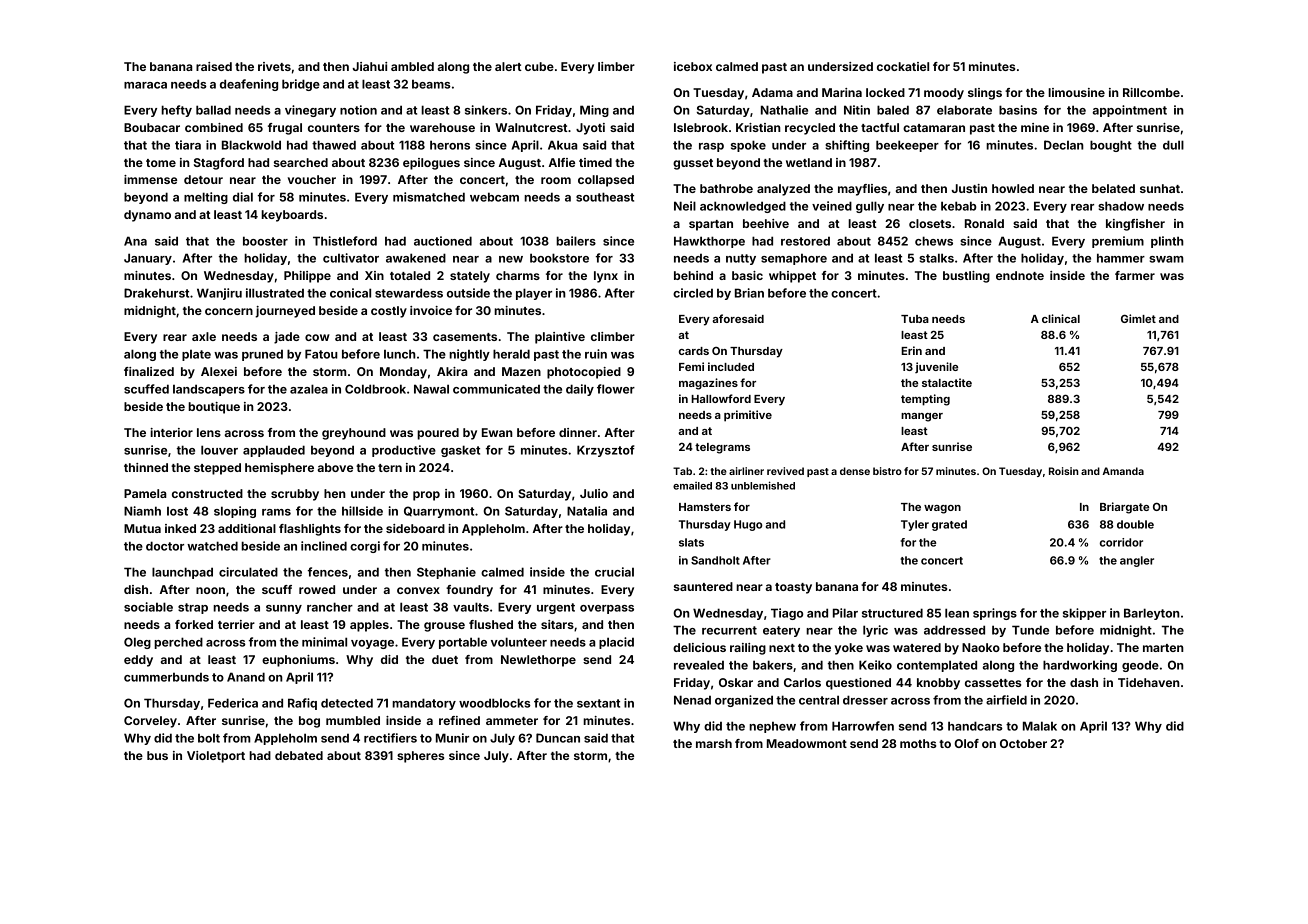 This image has height=924, width=1308. Describe the element at coordinates (1064, 471) in the image. I see `Roisin` at that location.
